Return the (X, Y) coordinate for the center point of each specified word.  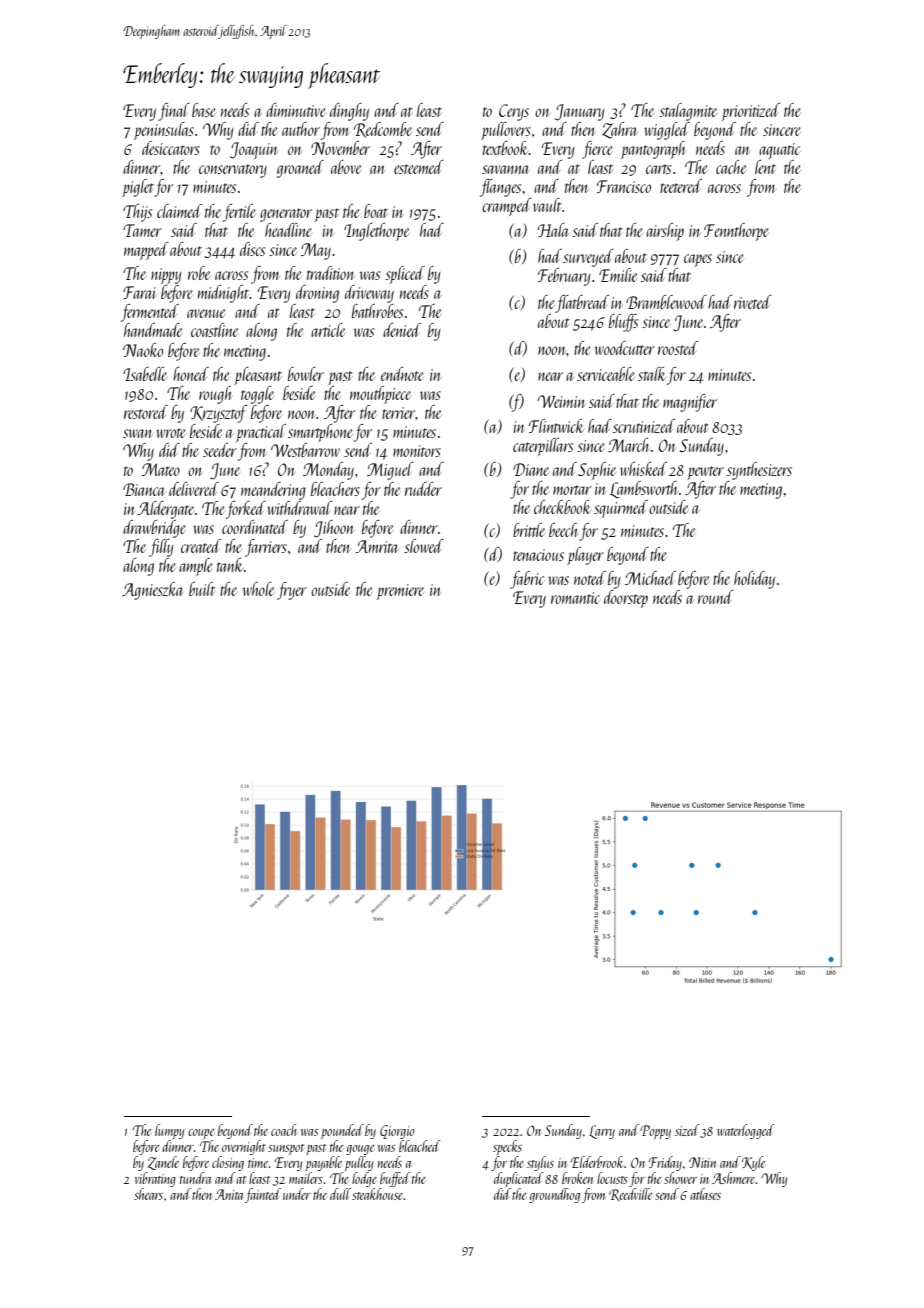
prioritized (751, 112)
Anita (229, 1194)
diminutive (296, 110)
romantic (575, 598)
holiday (754, 580)
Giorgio (397, 1132)
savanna (506, 169)
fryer (292, 591)
